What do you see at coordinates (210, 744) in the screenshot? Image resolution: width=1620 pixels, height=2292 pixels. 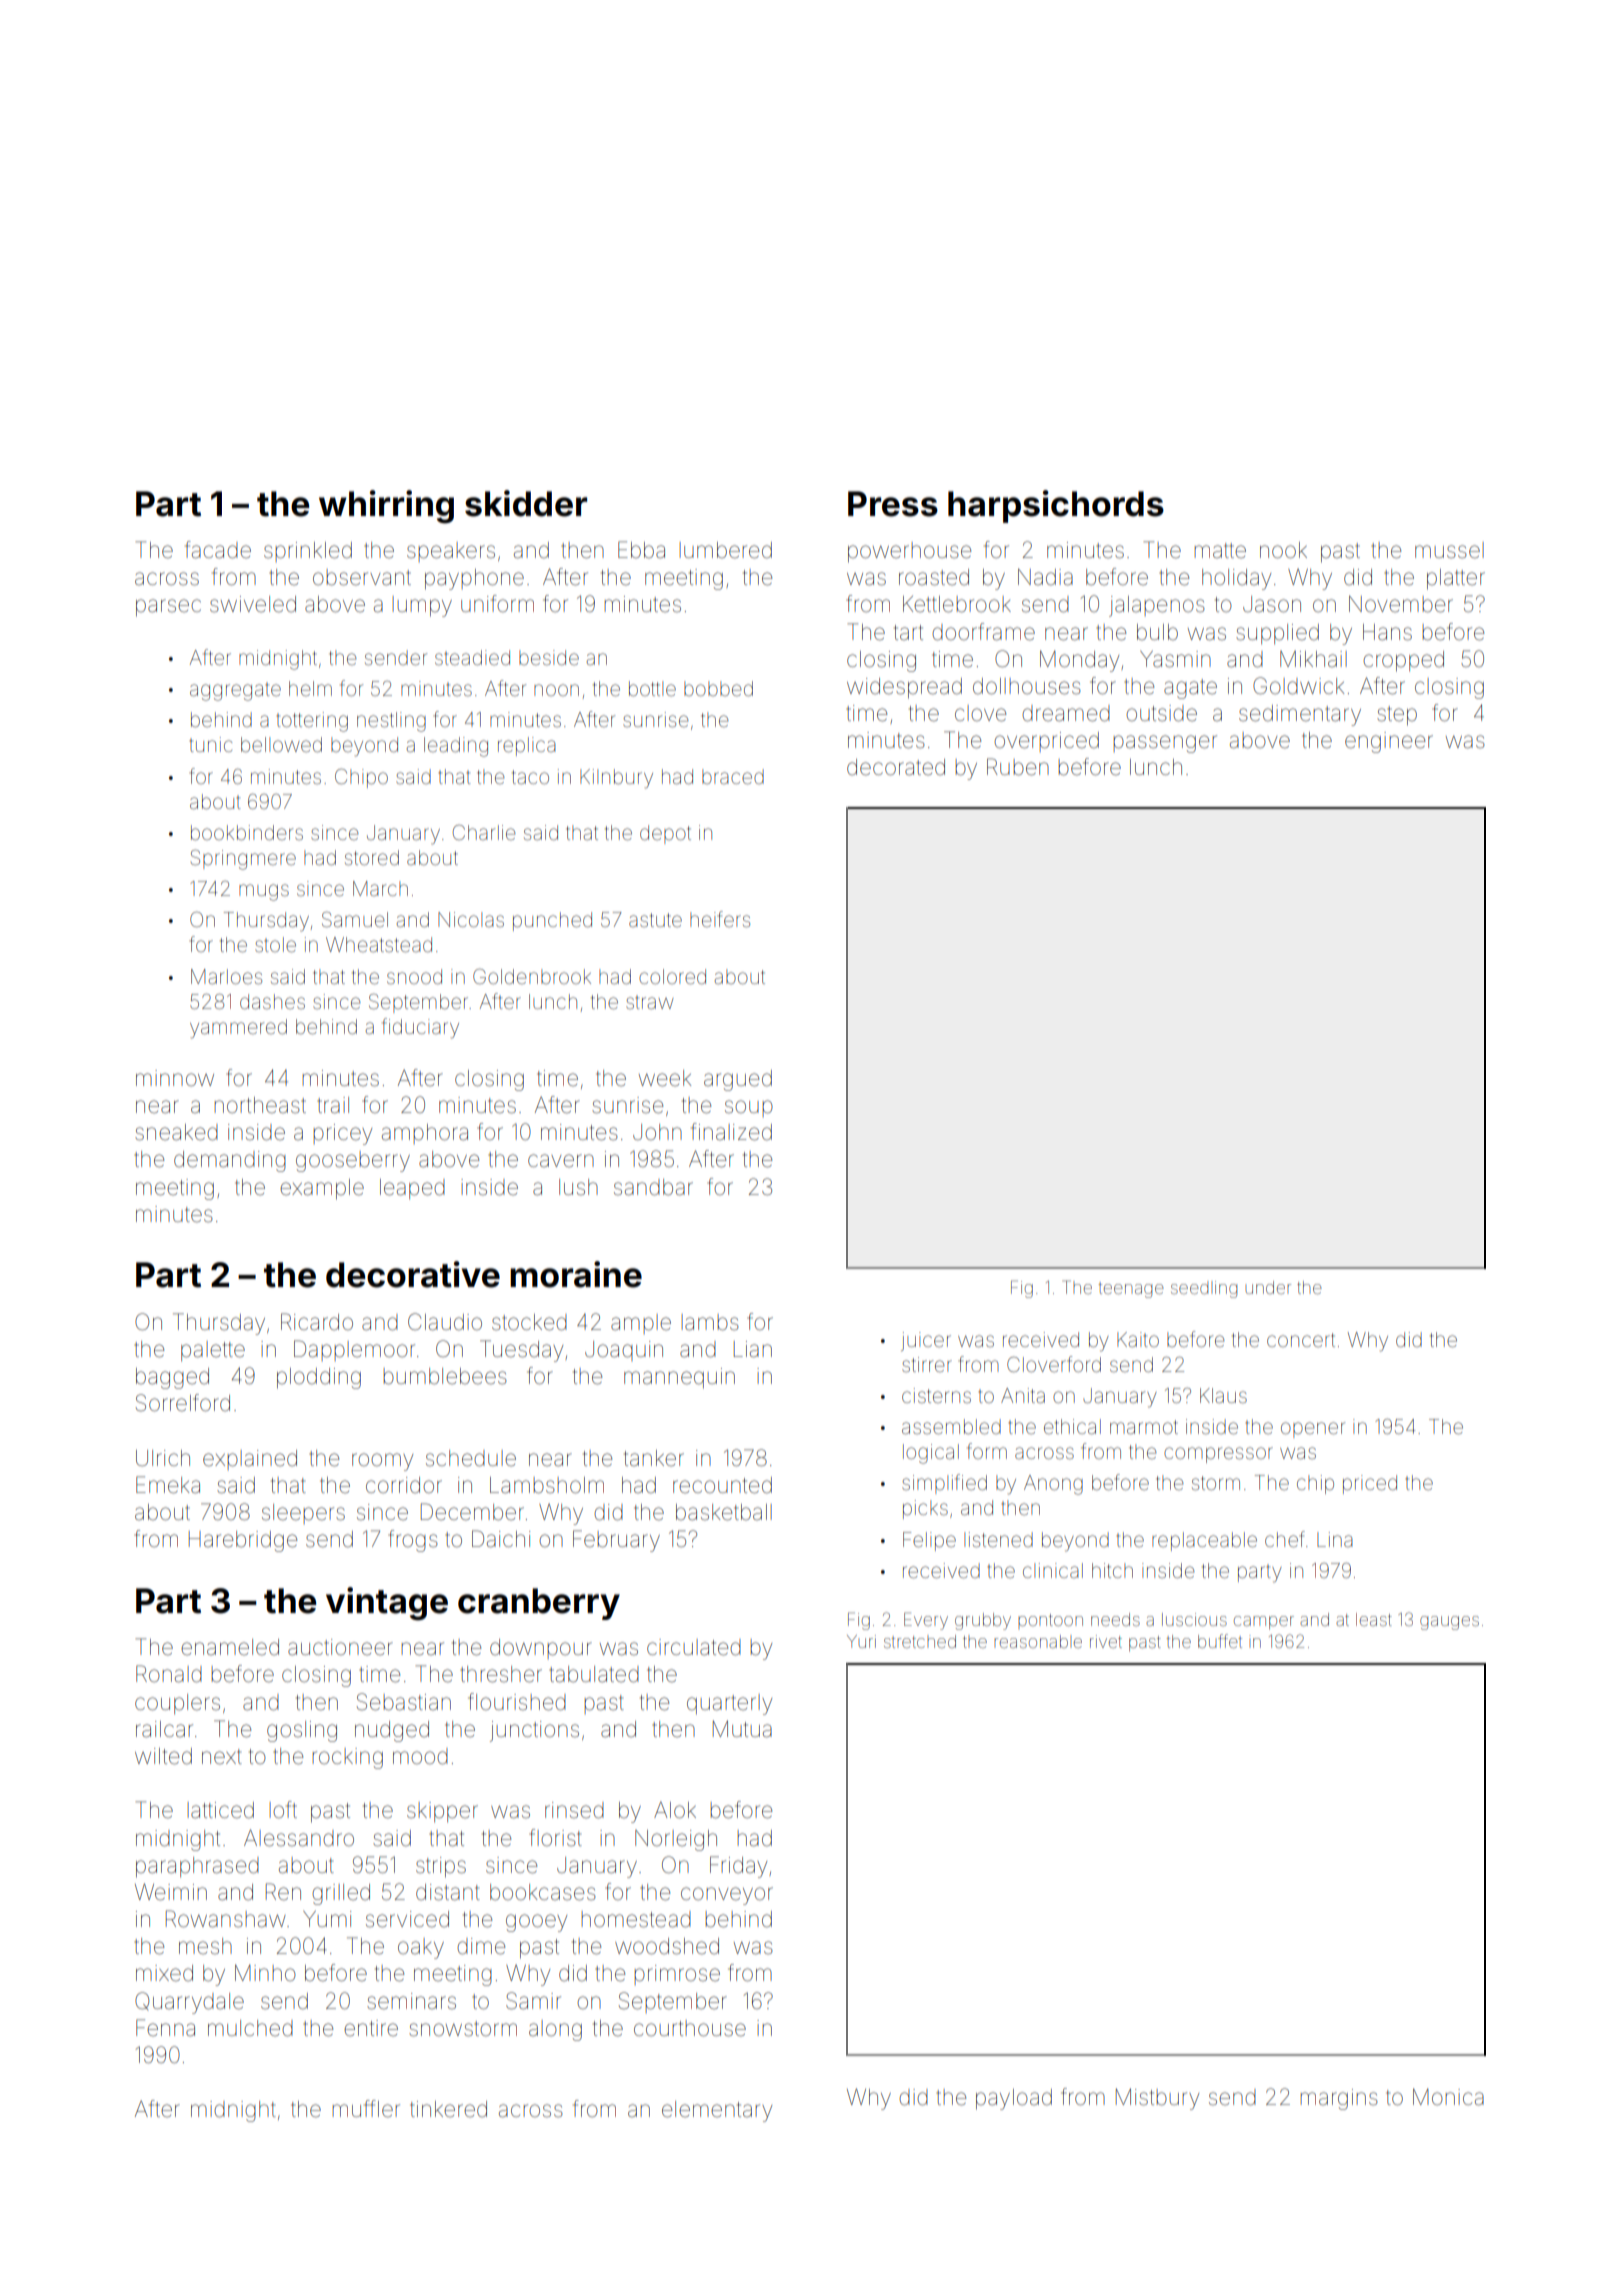 I see `tunic` at bounding box center [210, 744].
